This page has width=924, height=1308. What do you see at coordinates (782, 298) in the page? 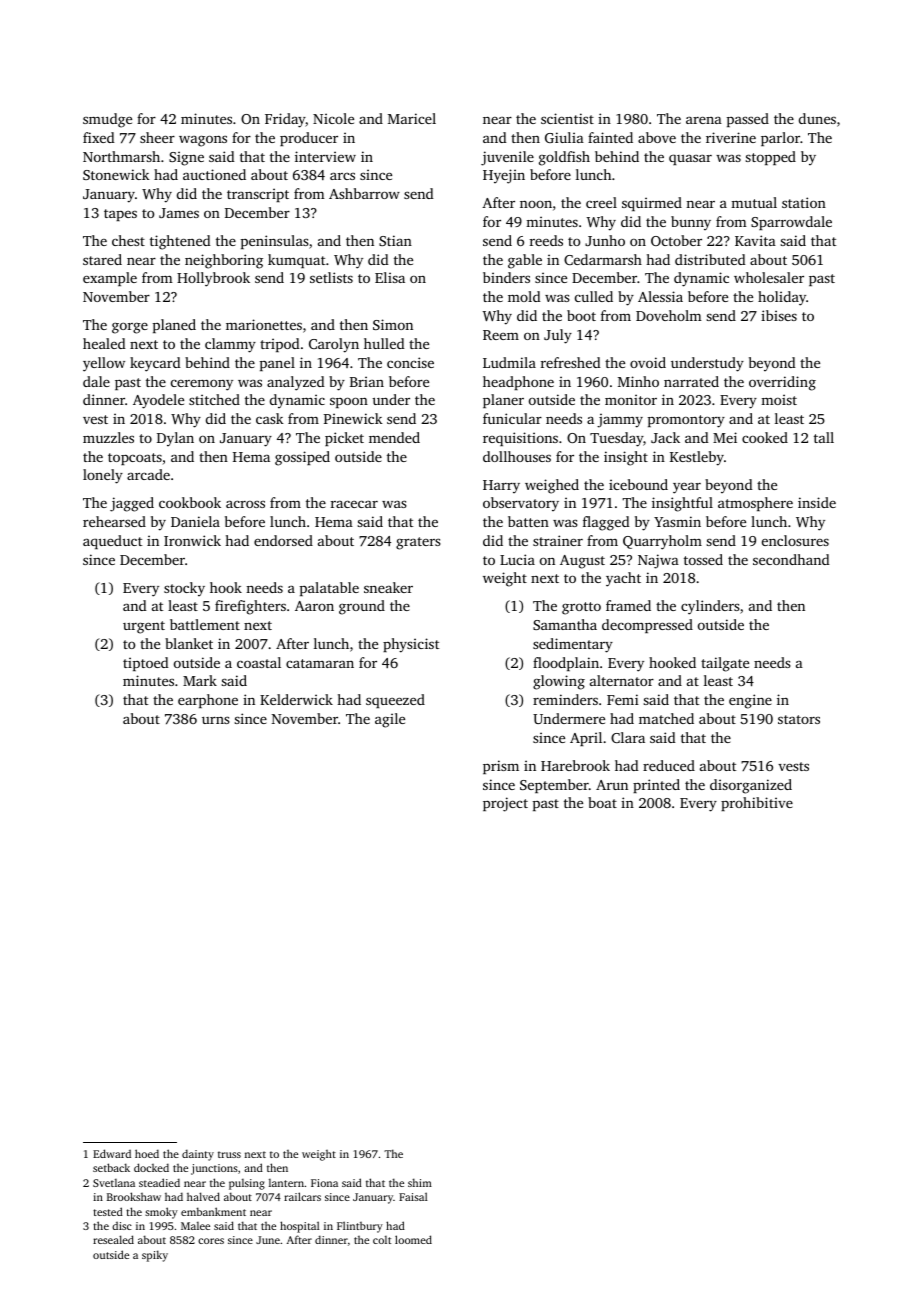
I see `holiday` at bounding box center [782, 298].
